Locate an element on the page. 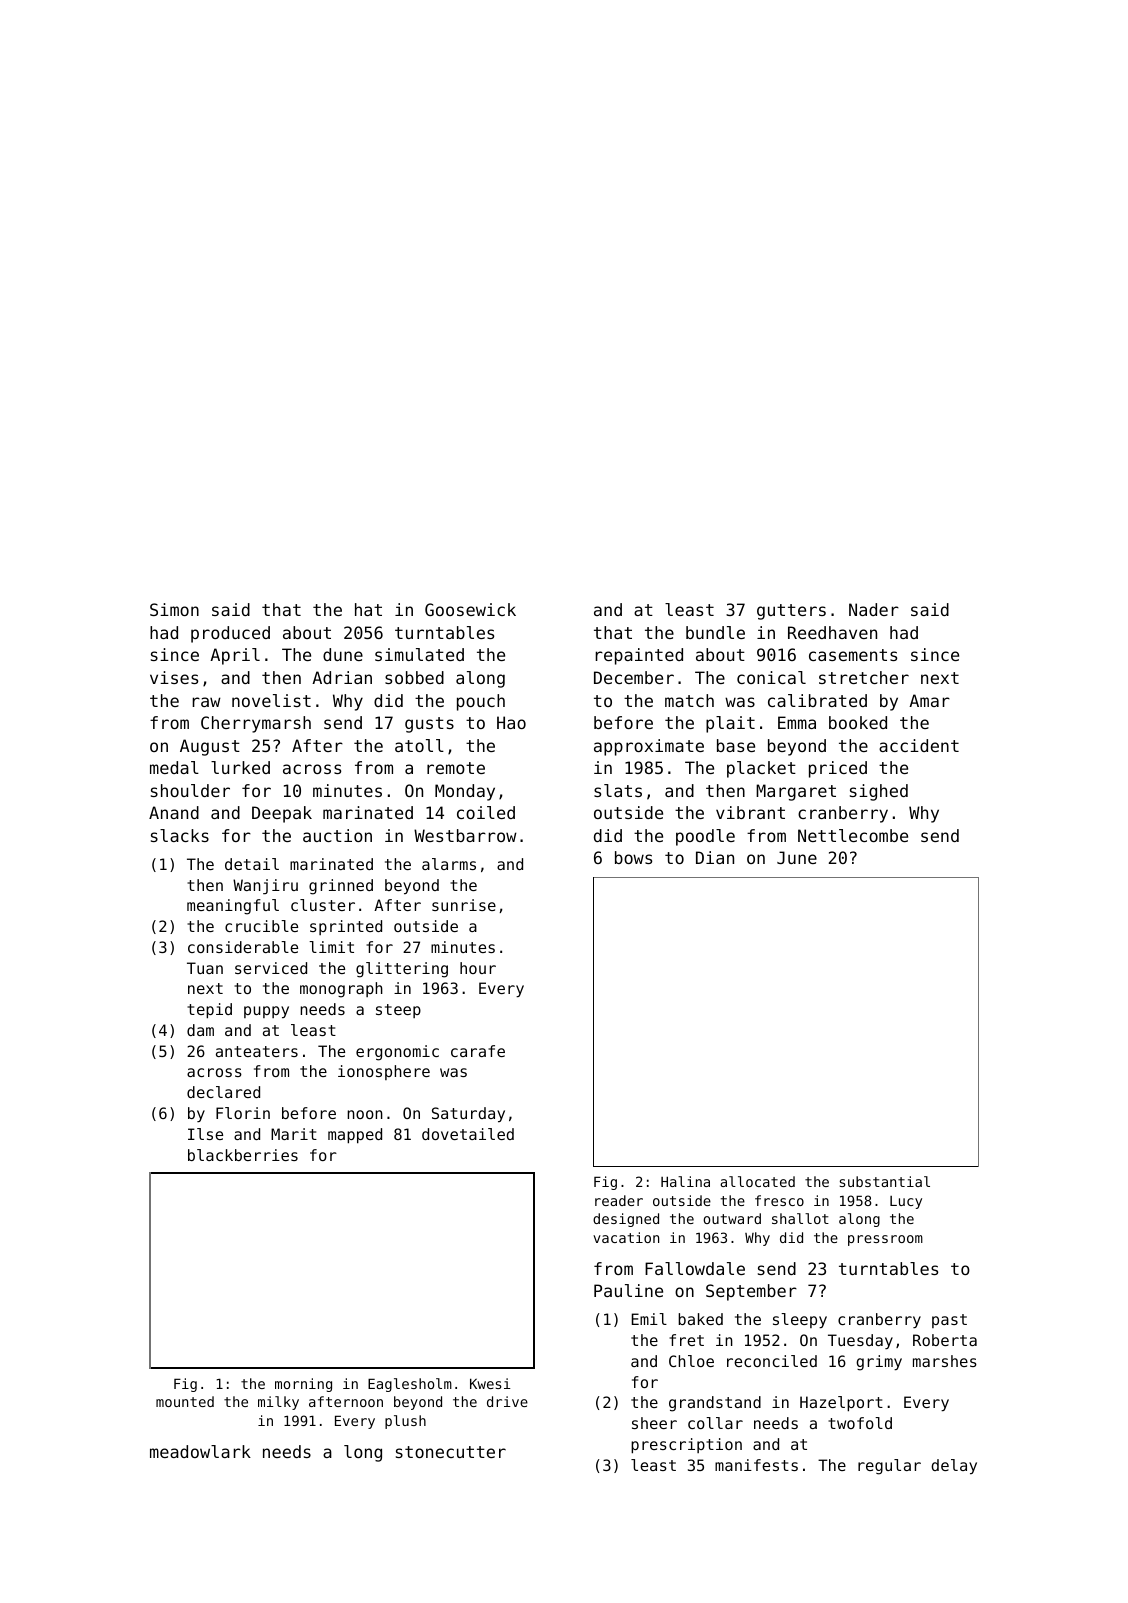 This page has height=1603, width=1128. hour is located at coordinates (478, 968).
